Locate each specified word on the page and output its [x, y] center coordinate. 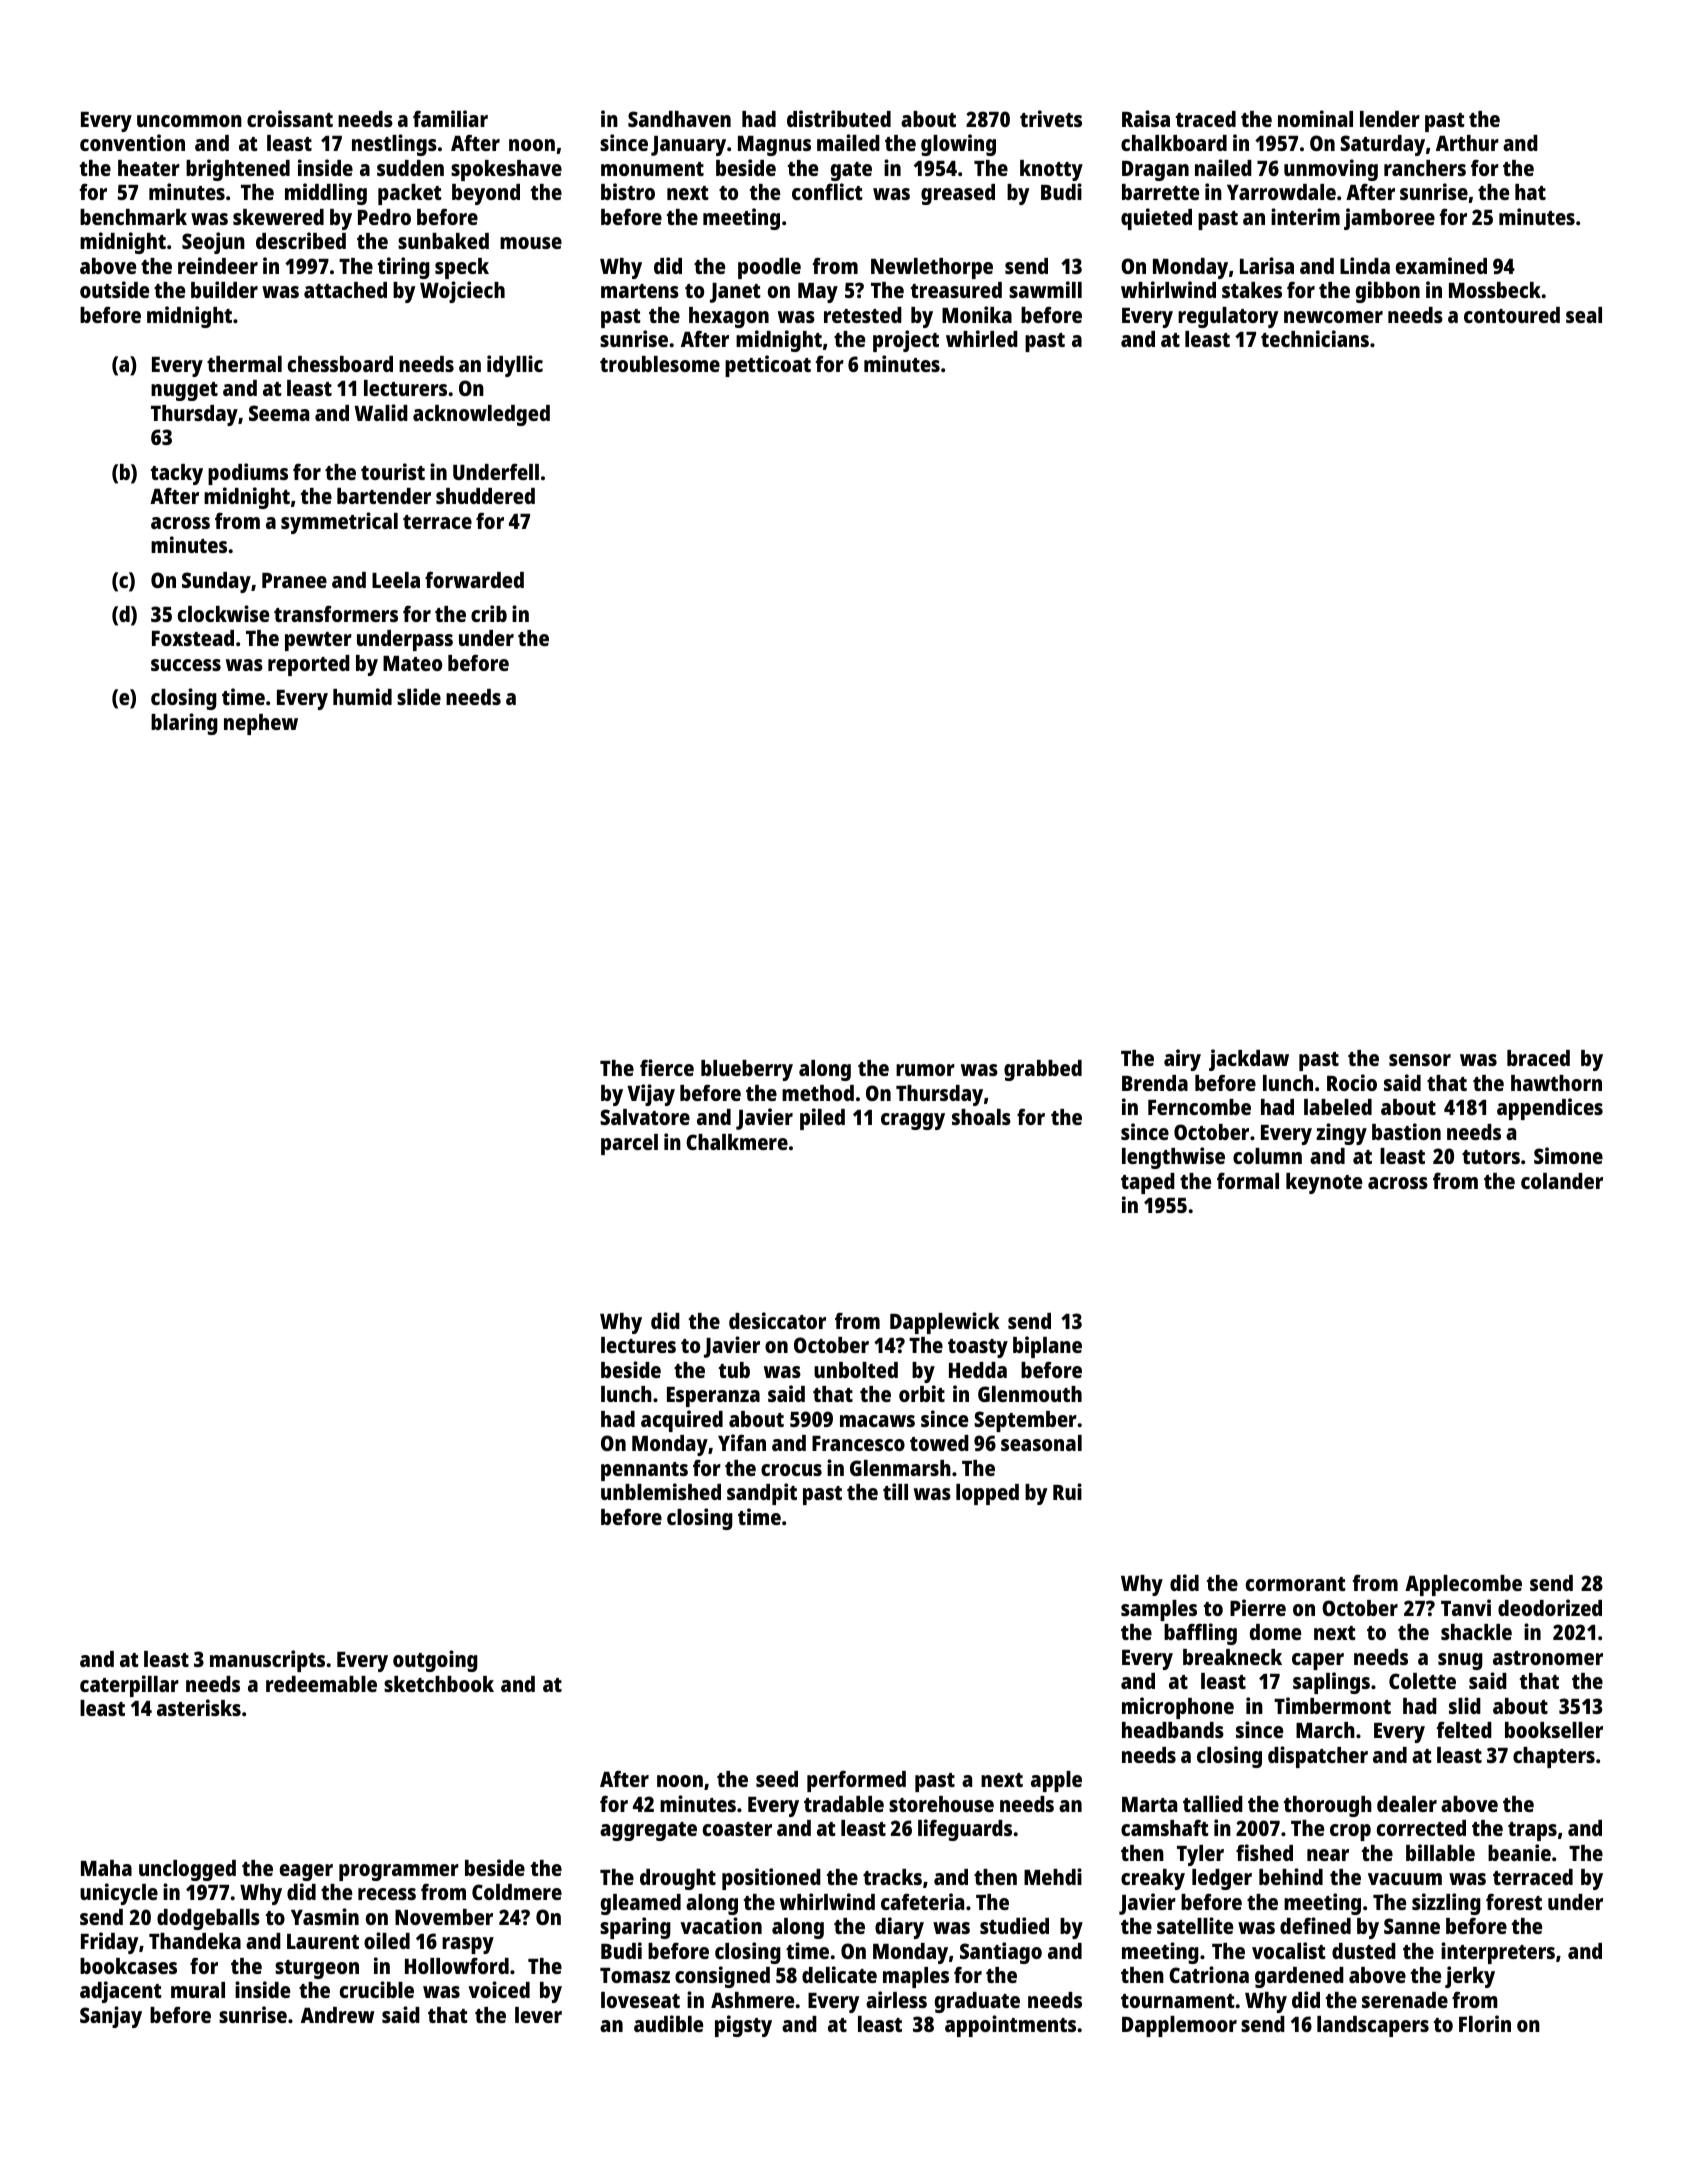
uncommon [189, 121]
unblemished [661, 1491]
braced [1538, 1058]
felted [1464, 1729]
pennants [644, 1471]
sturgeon [317, 1969]
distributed [839, 118]
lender [1390, 119]
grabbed [1043, 1070]
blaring [184, 724]
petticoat [768, 366]
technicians [1315, 338]
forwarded [474, 579]
